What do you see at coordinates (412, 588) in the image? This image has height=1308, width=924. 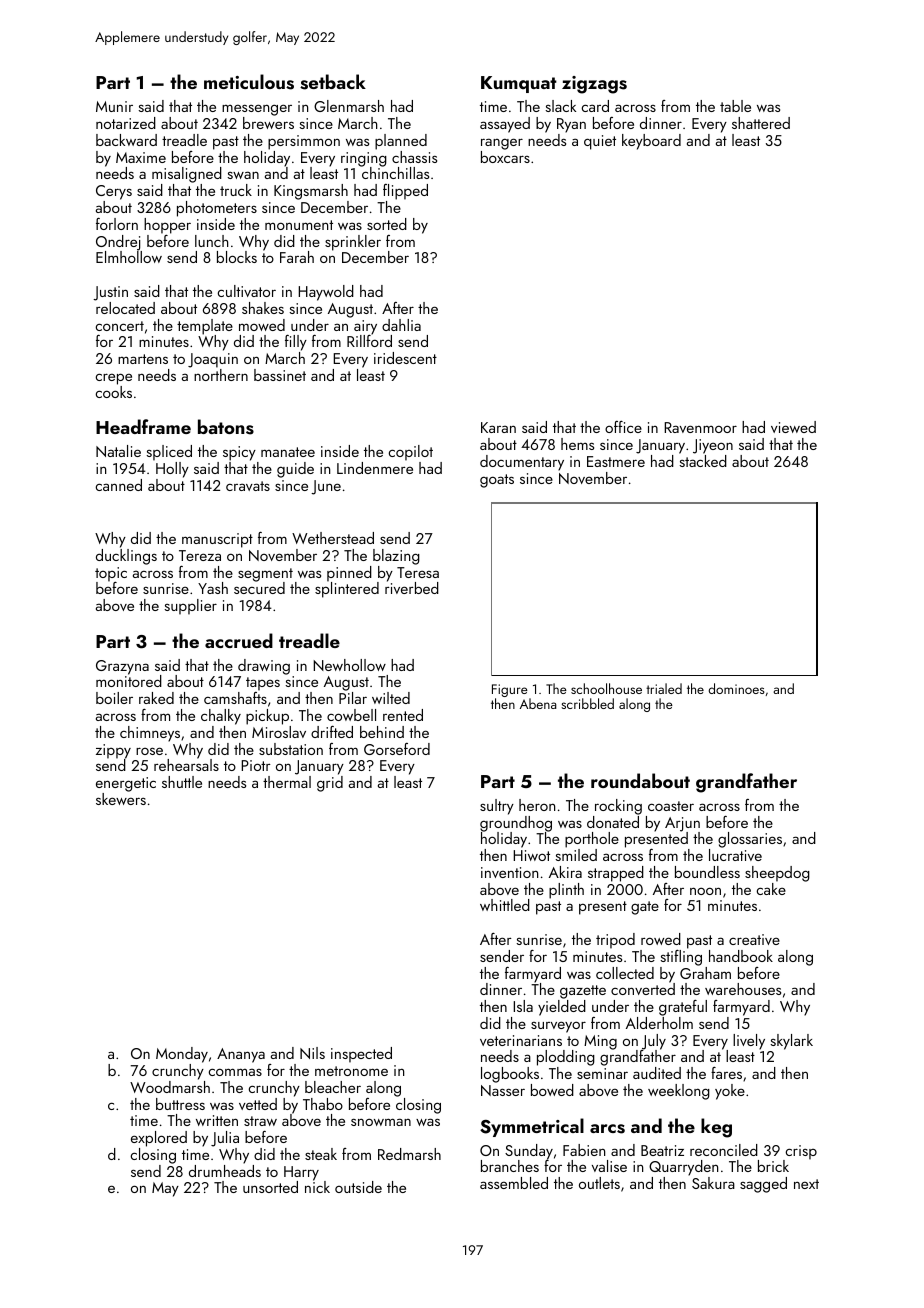 I see `riverbed` at bounding box center [412, 588].
